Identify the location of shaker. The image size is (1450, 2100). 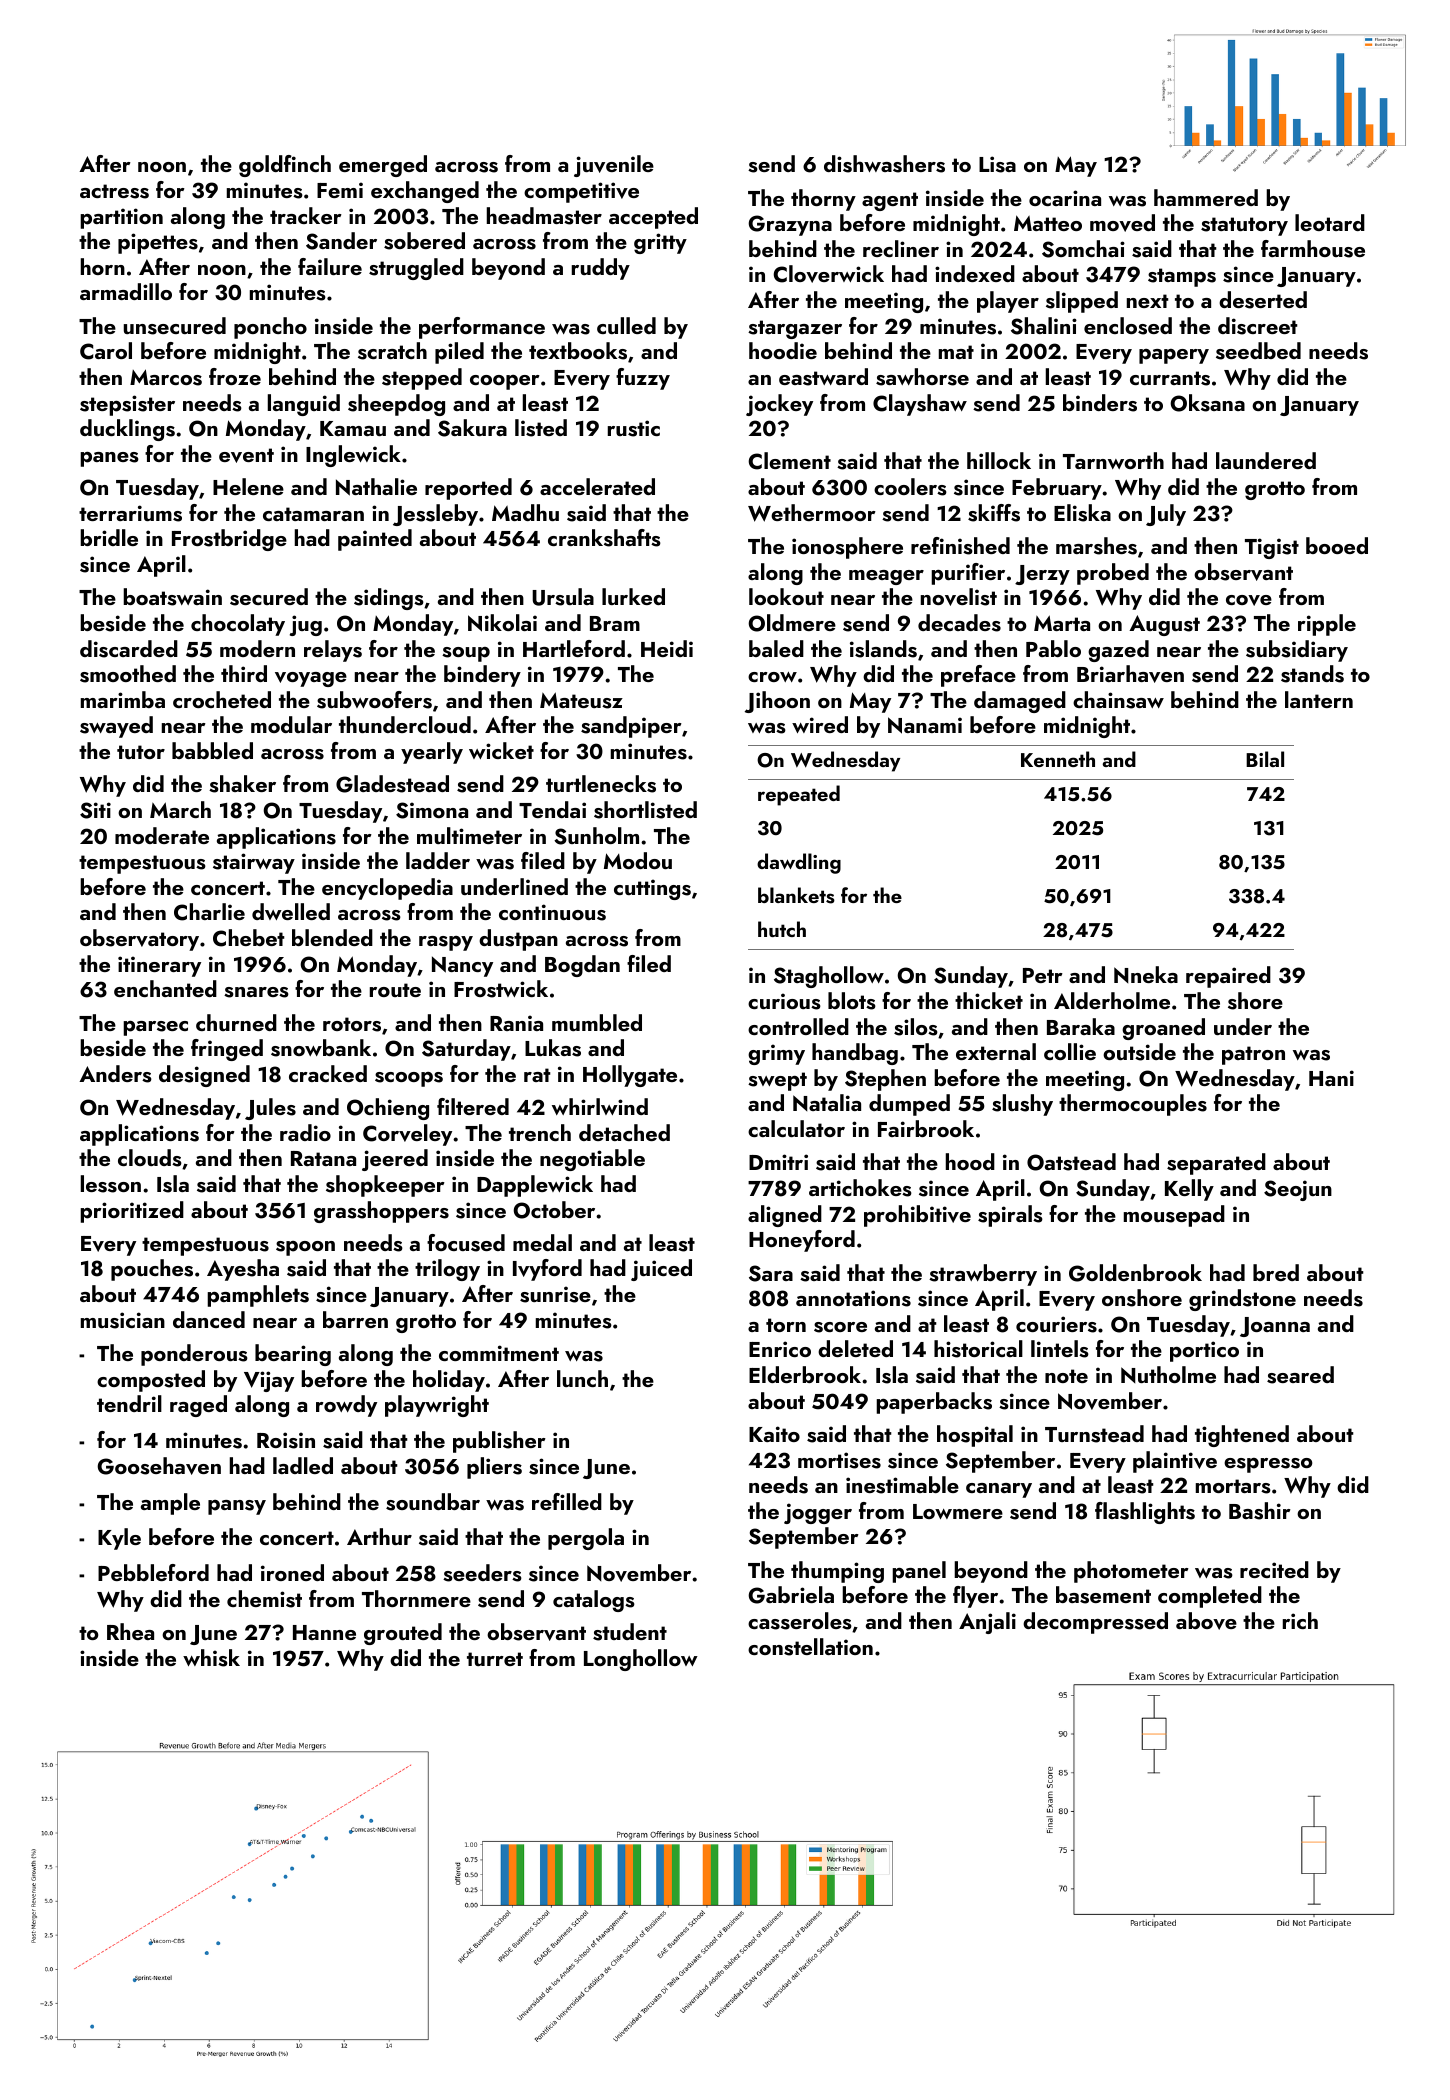
(242, 784).
